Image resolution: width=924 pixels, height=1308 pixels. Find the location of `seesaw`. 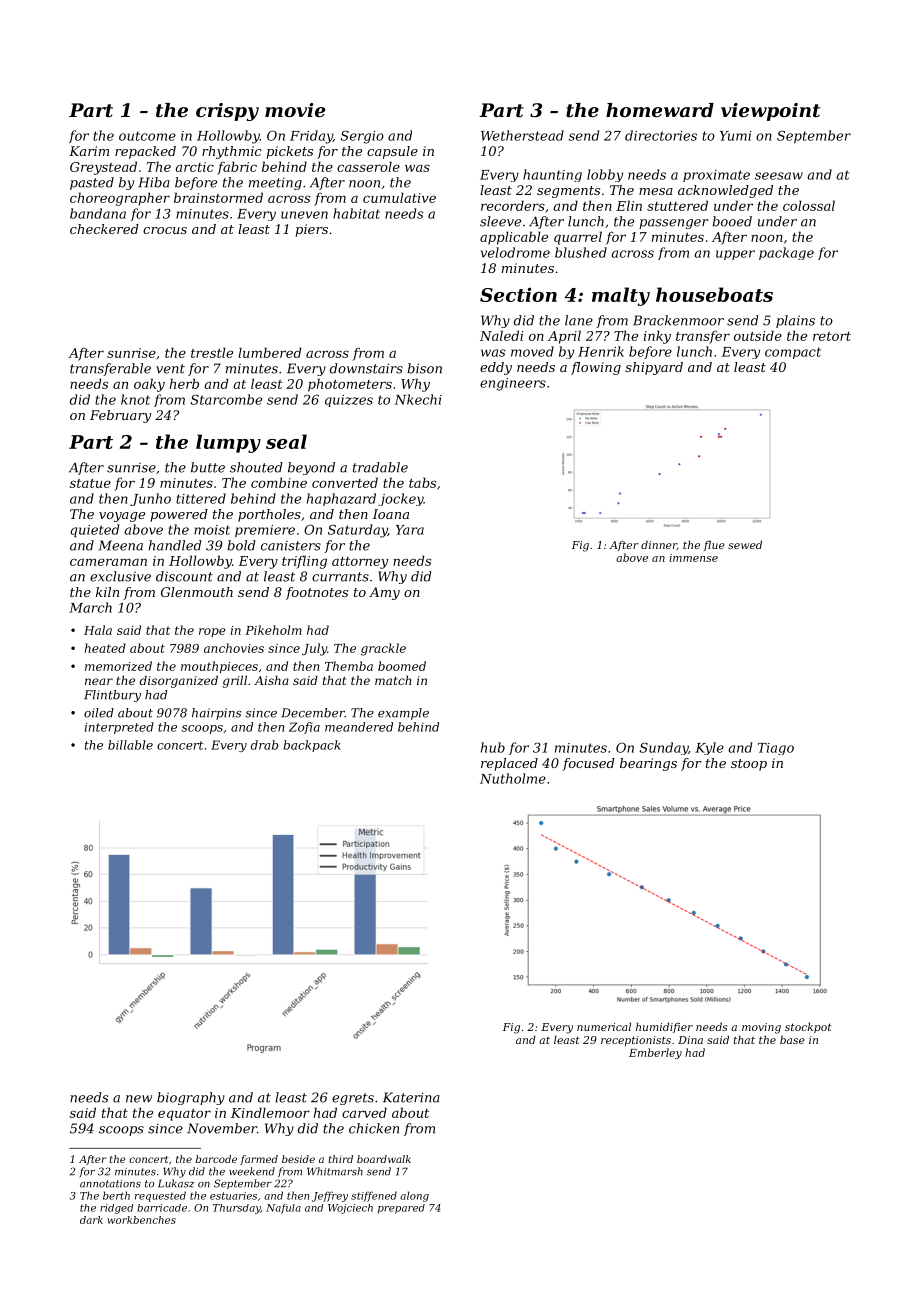

seesaw is located at coordinates (779, 176).
